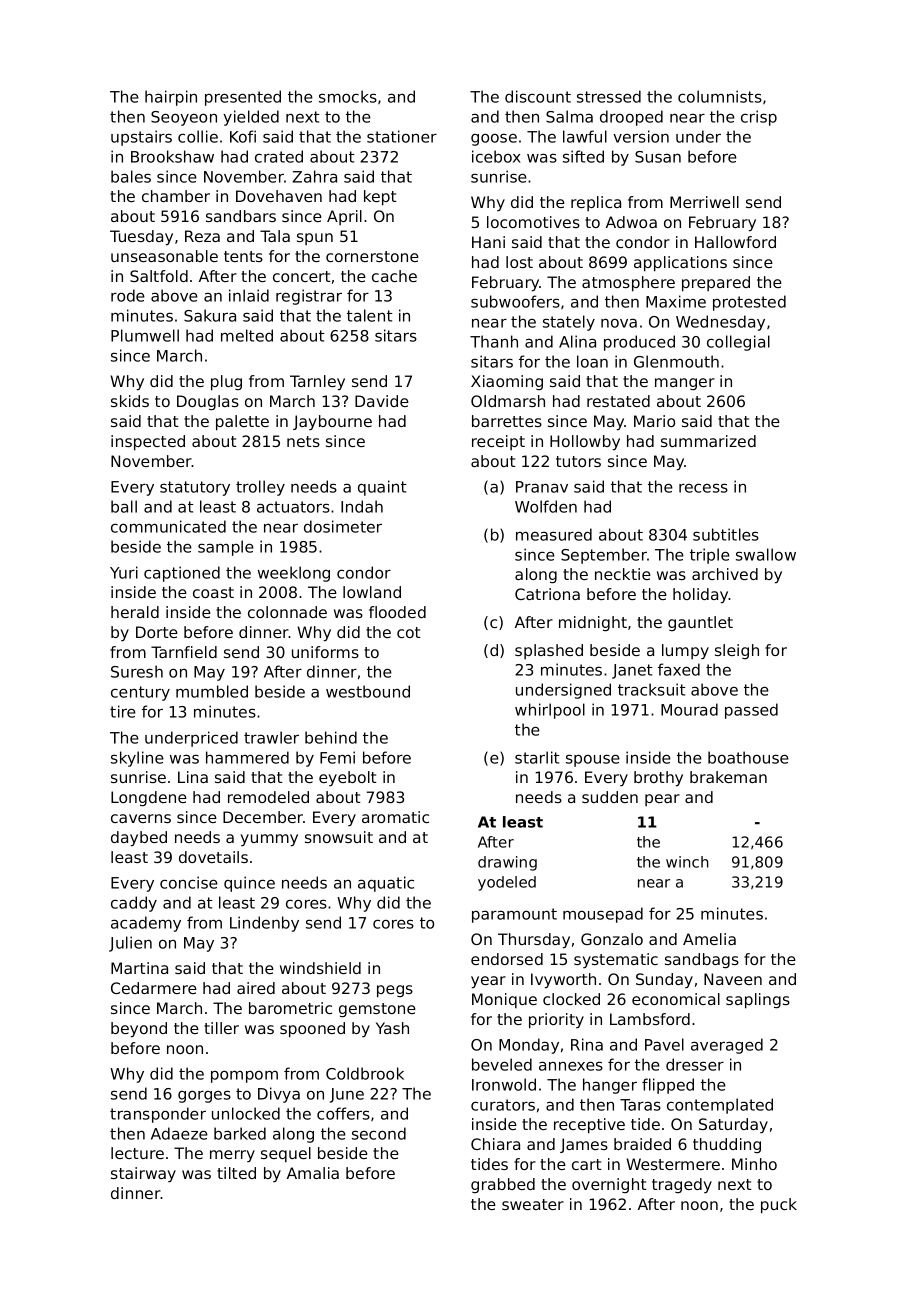  What do you see at coordinates (538, 96) in the screenshot?
I see `discount` at bounding box center [538, 96].
